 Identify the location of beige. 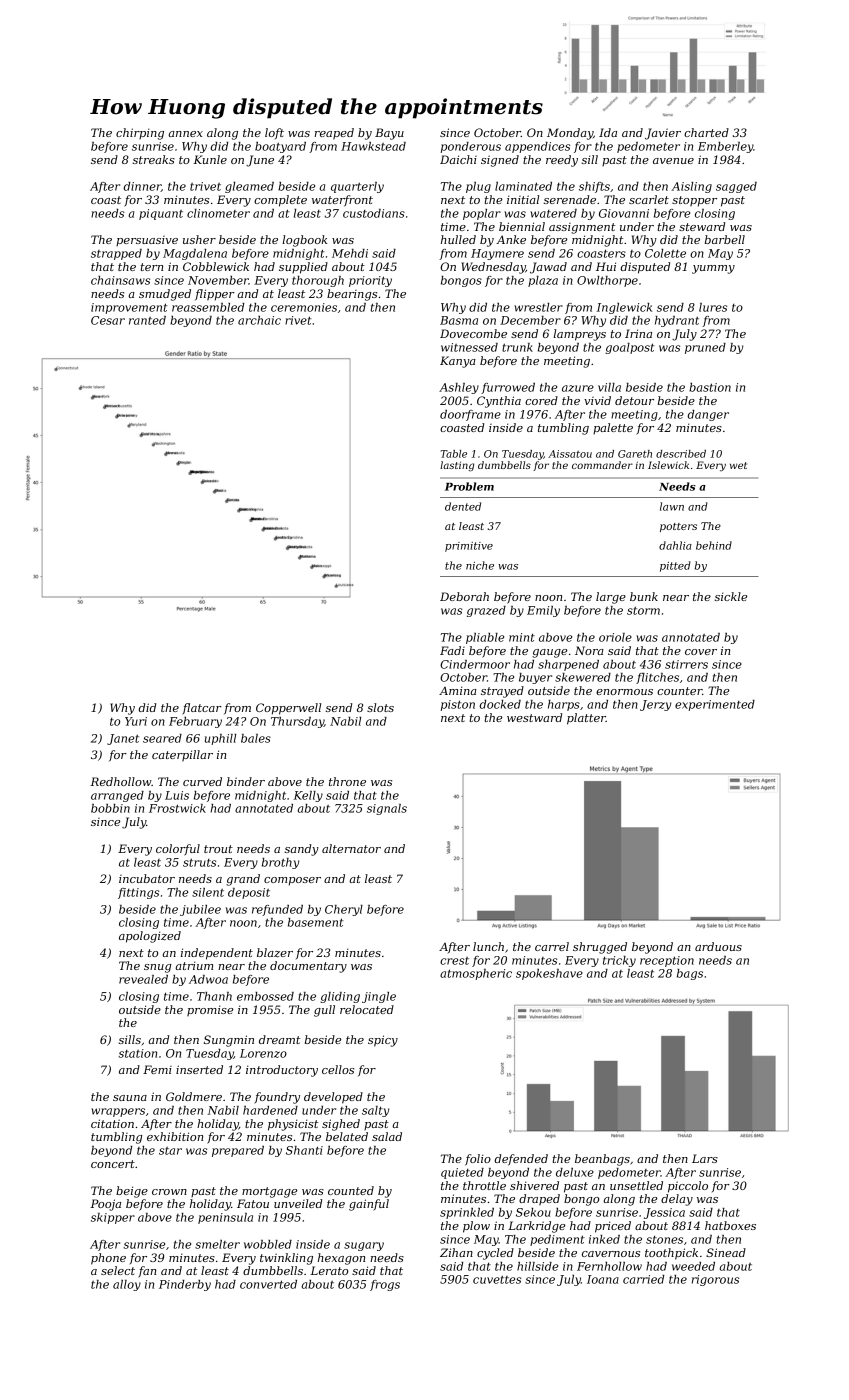
(132, 1192).
